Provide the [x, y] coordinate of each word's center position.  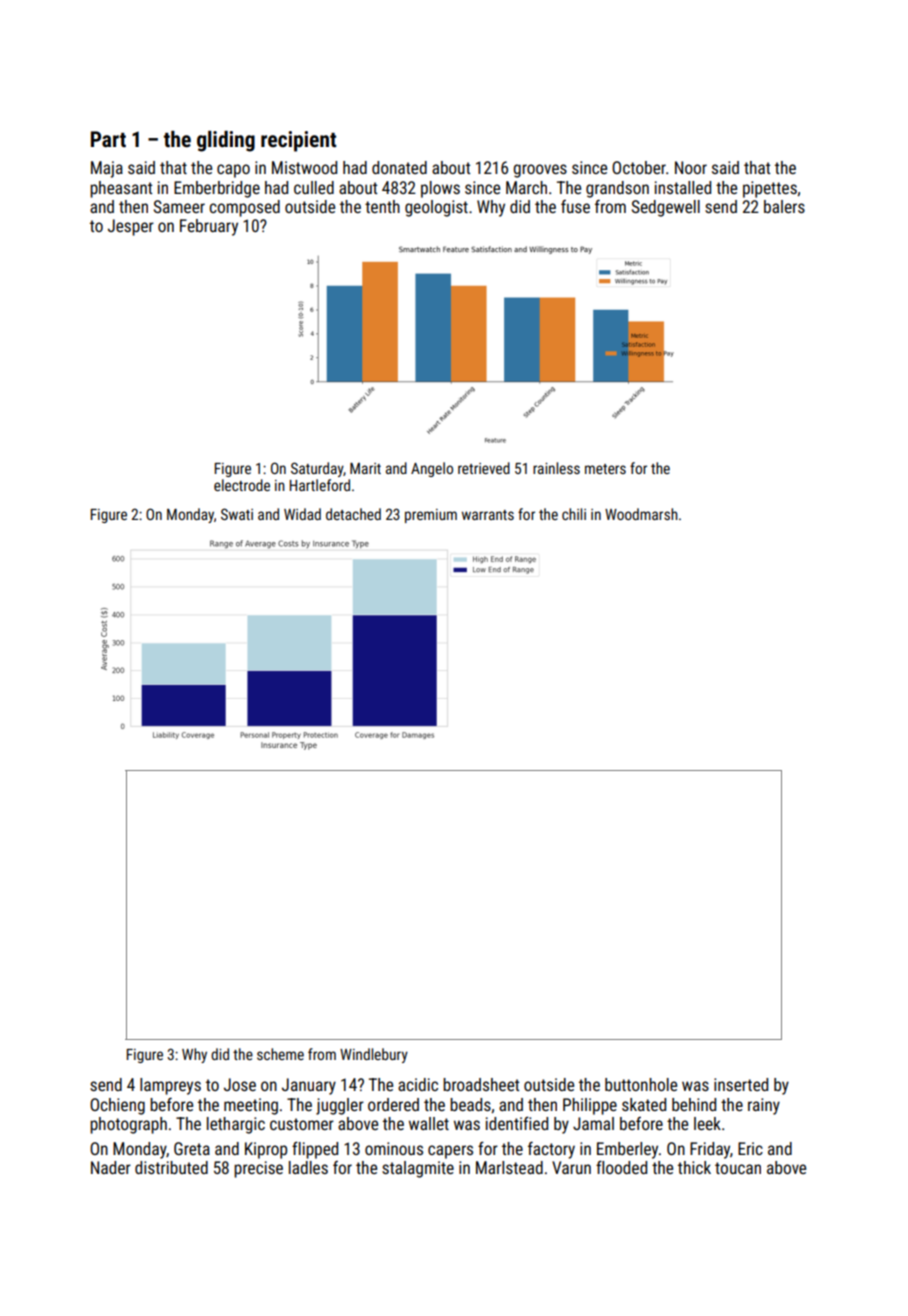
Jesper [131, 227]
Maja [107, 169]
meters [605, 469]
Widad [302, 514]
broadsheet [481, 1084]
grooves [540, 171]
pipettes [770, 189]
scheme [280, 1054]
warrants [488, 515]
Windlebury [374, 1055]
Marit [365, 468]
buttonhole [641, 1084]
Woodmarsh [641, 514]
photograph [128, 1125]
